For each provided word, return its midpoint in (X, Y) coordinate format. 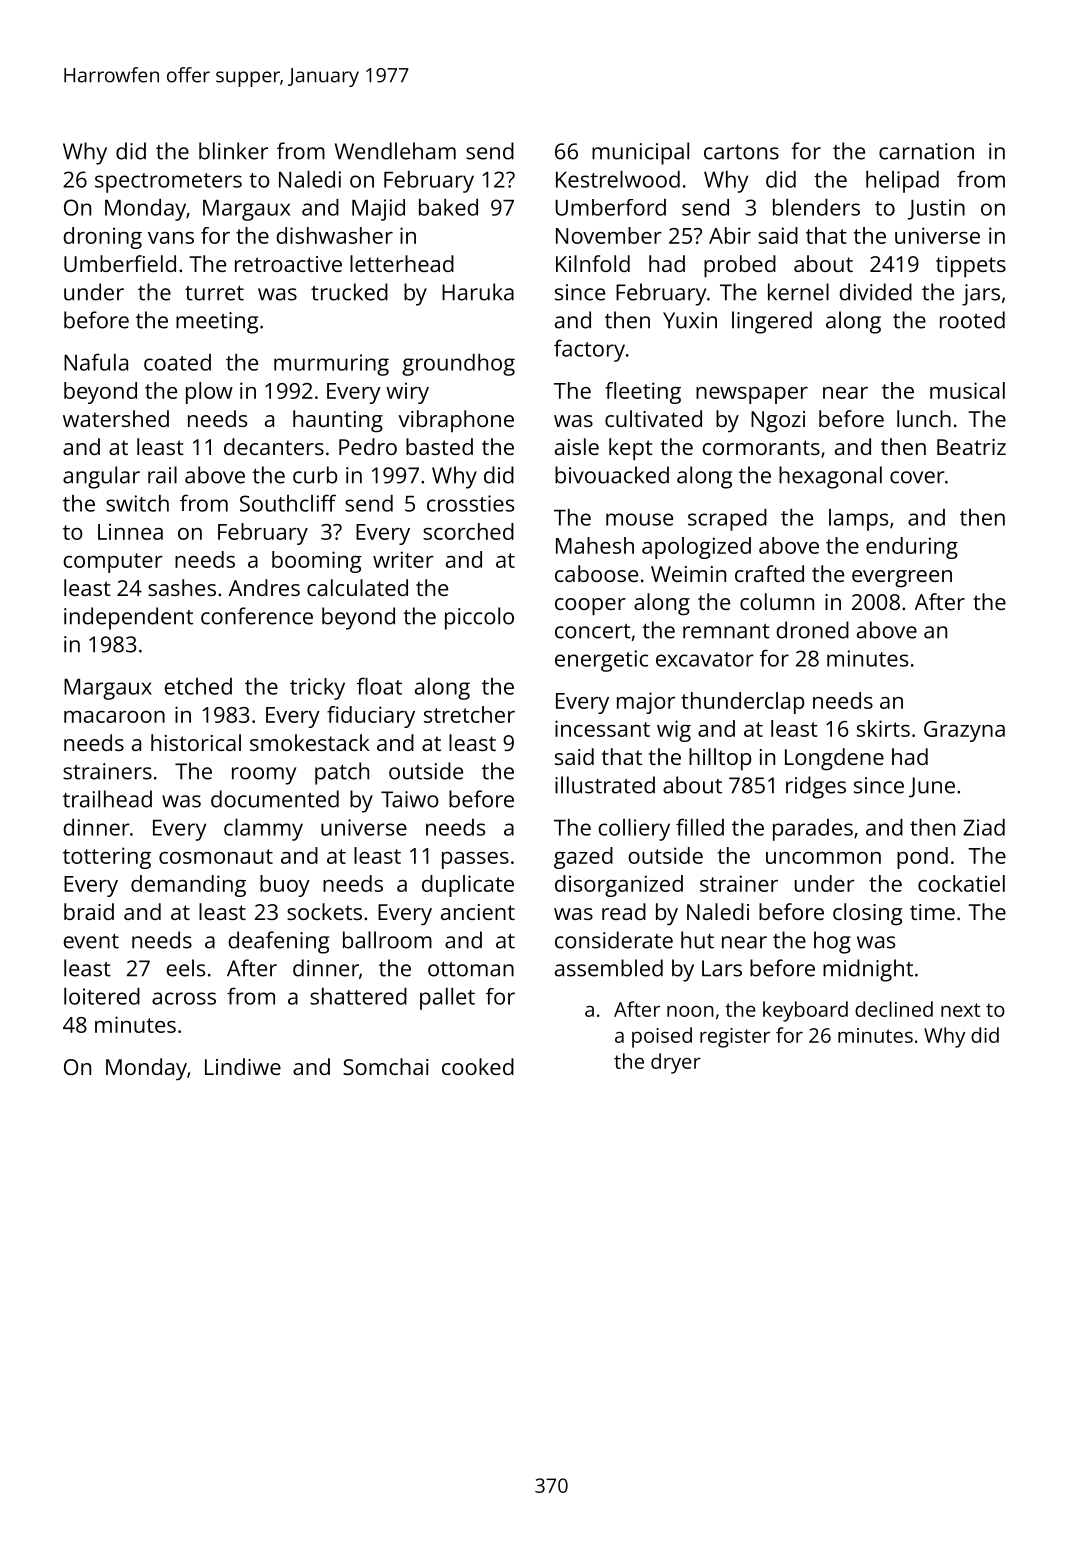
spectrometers (168, 183)
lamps (858, 520)
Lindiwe (243, 1066)
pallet (447, 999)
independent (128, 618)
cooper (590, 607)
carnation (926, 151)
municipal (640, 153)
